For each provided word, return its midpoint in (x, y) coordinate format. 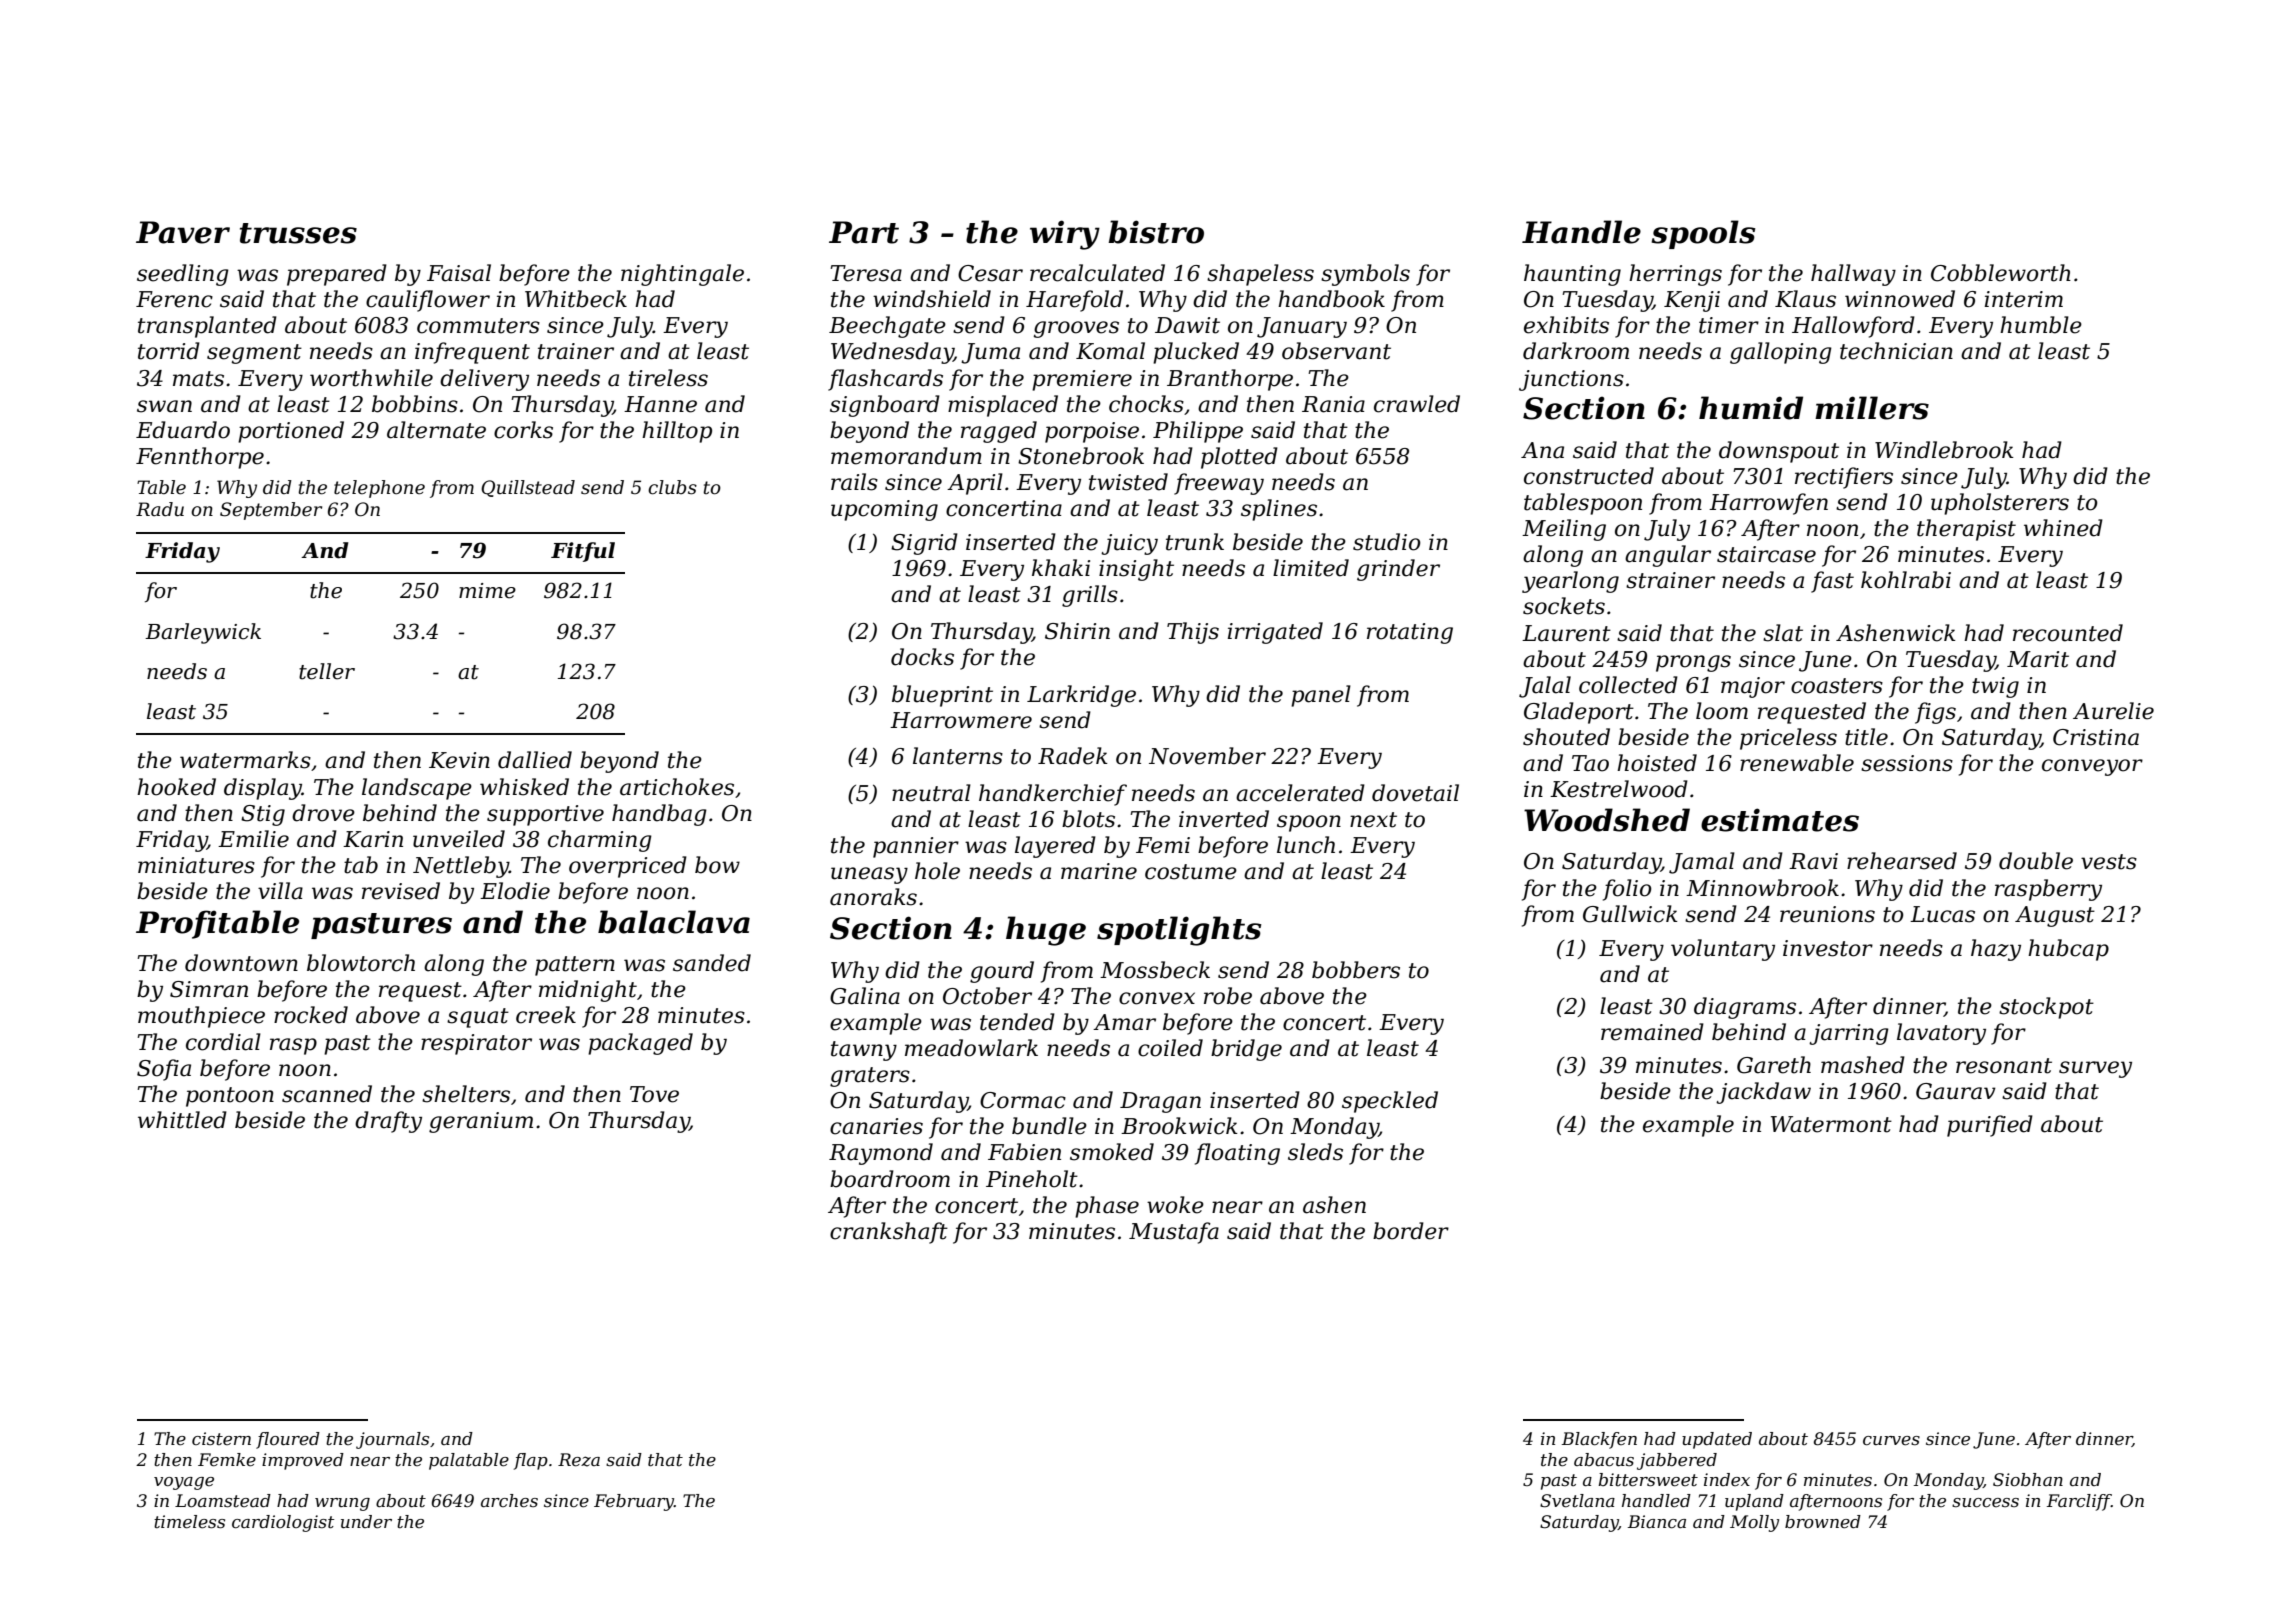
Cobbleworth (2001, 273)
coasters (1837, 686)
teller (327, 671)
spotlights (1179, 931)
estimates (1780, 820)
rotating (1410, 633)
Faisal (459, 273)
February (634, 1502)
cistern (221, 1438)
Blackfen (1599, 1440)
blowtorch (361, 963)
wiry (1065, 235)
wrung (342, 1504)
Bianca (1657, 1522)
